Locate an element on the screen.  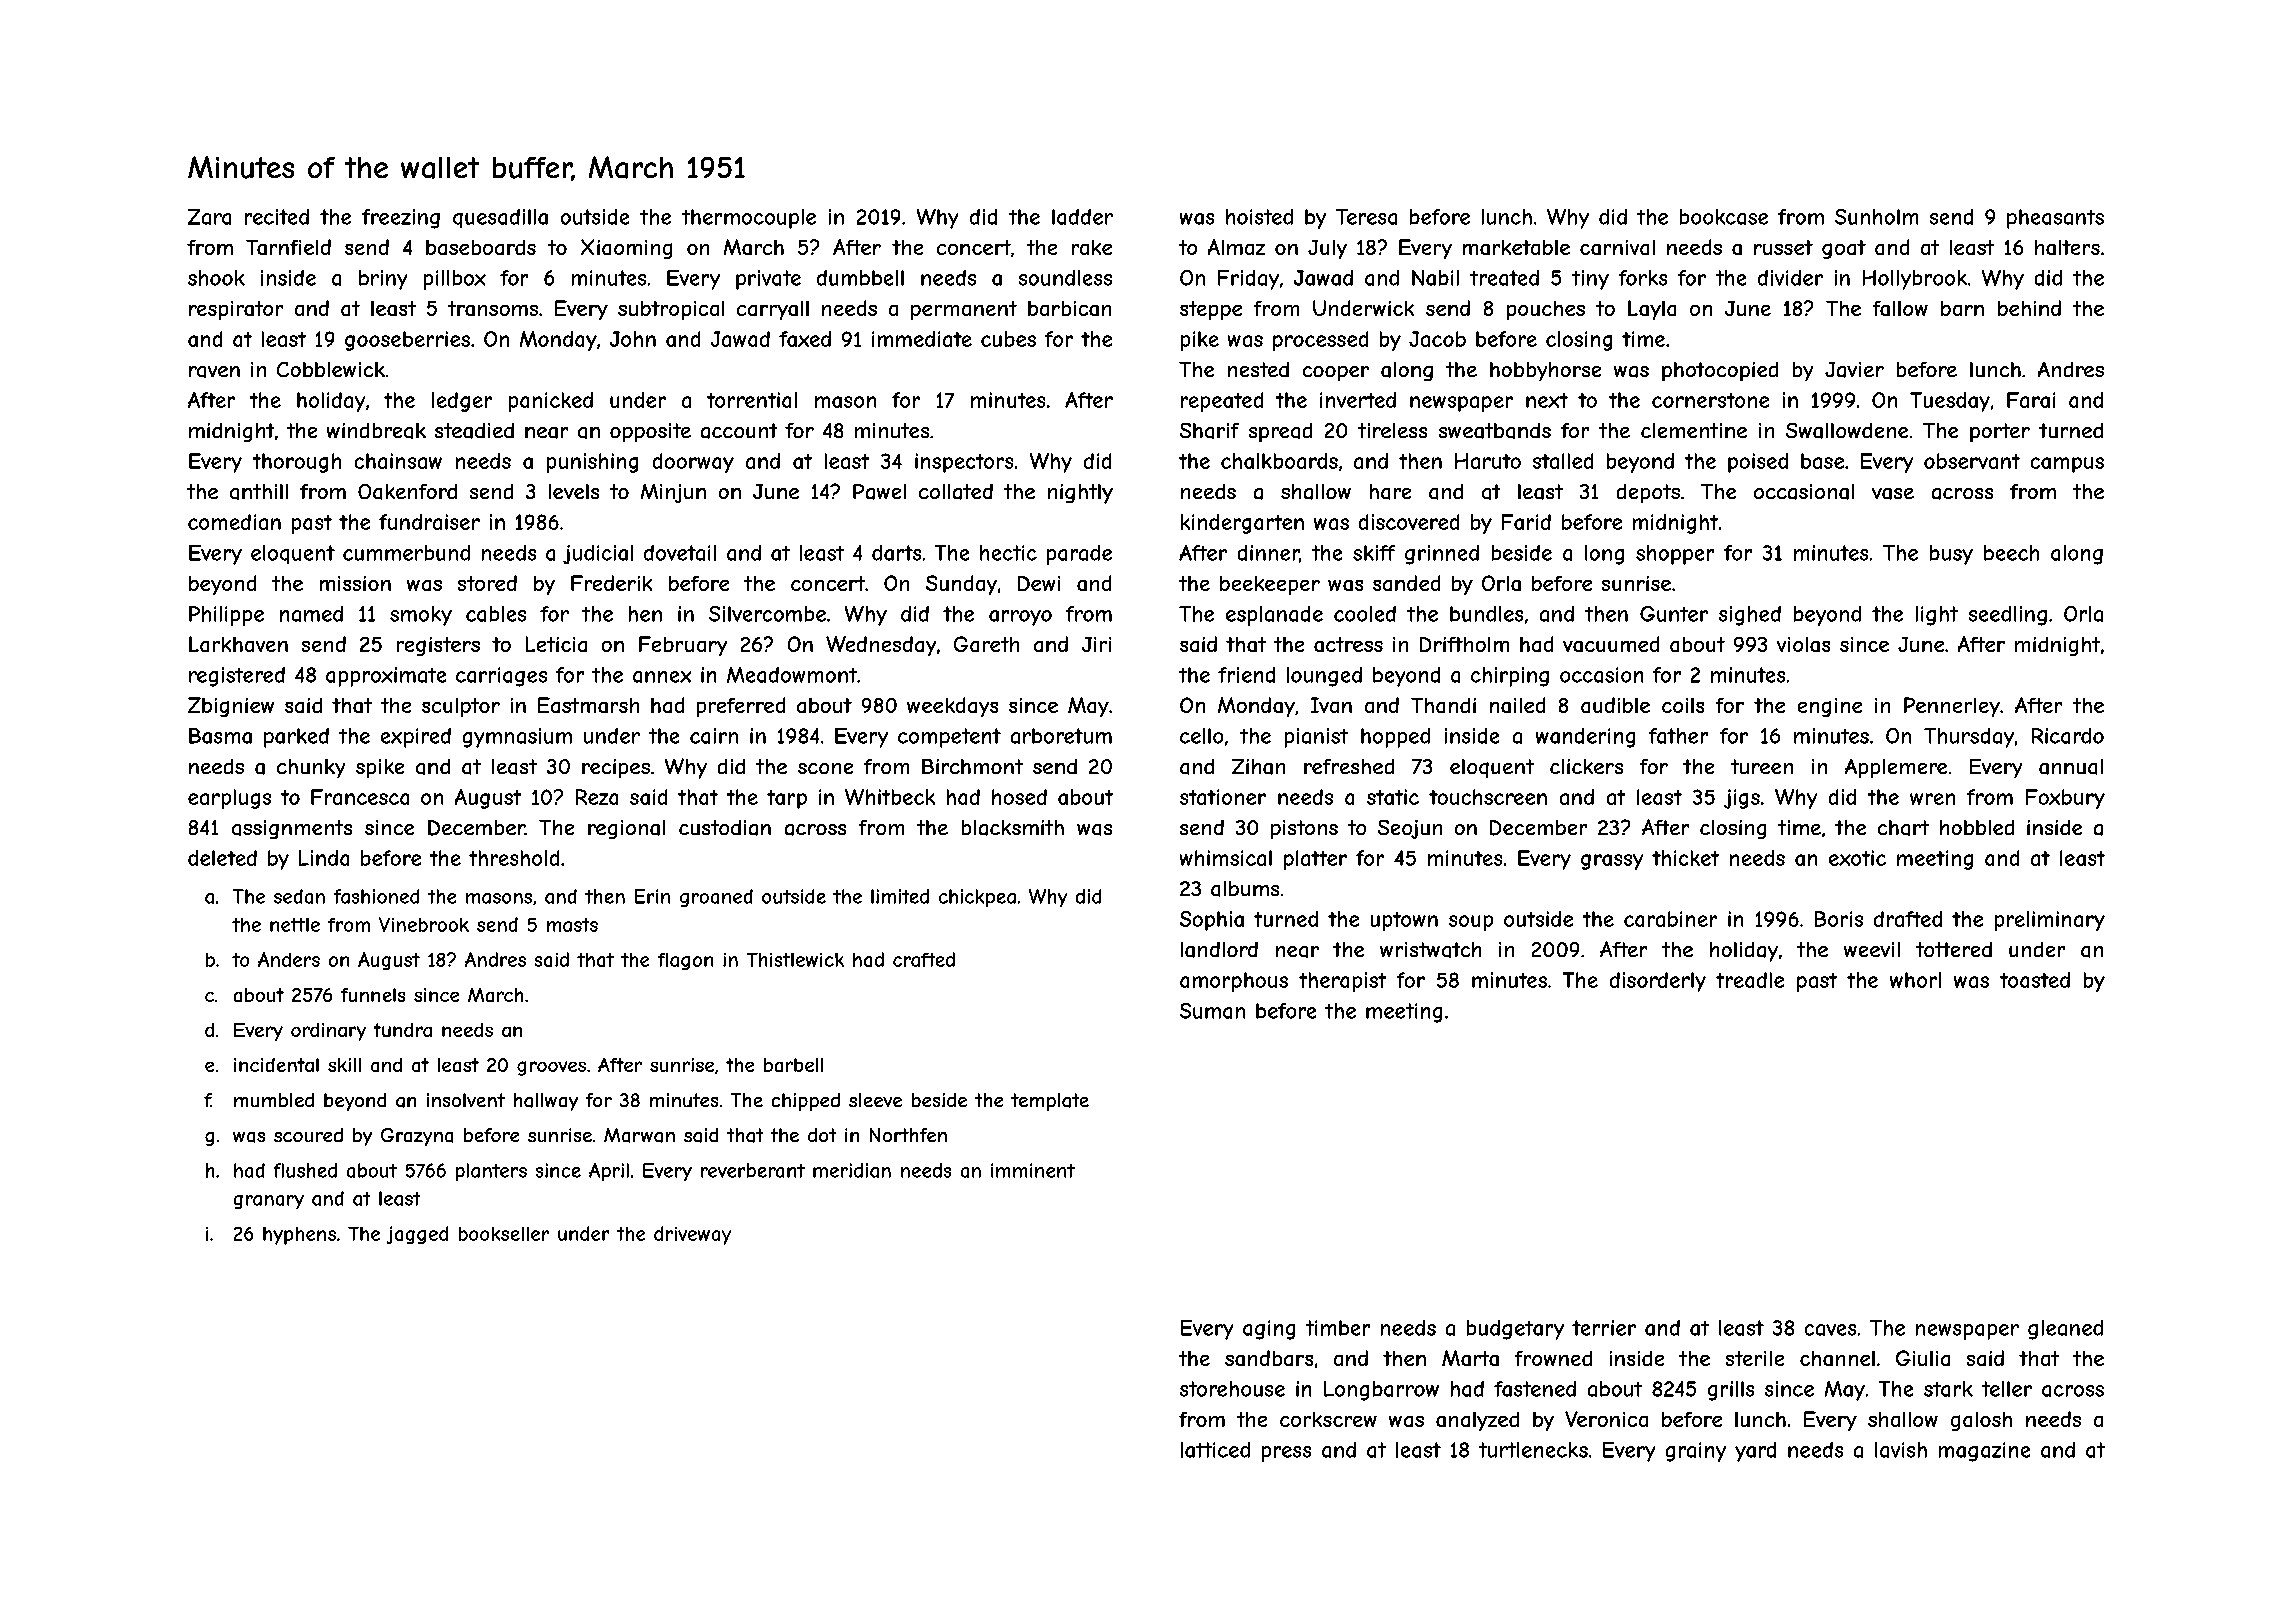
hyphens is located at coordinates (299, 1236).
